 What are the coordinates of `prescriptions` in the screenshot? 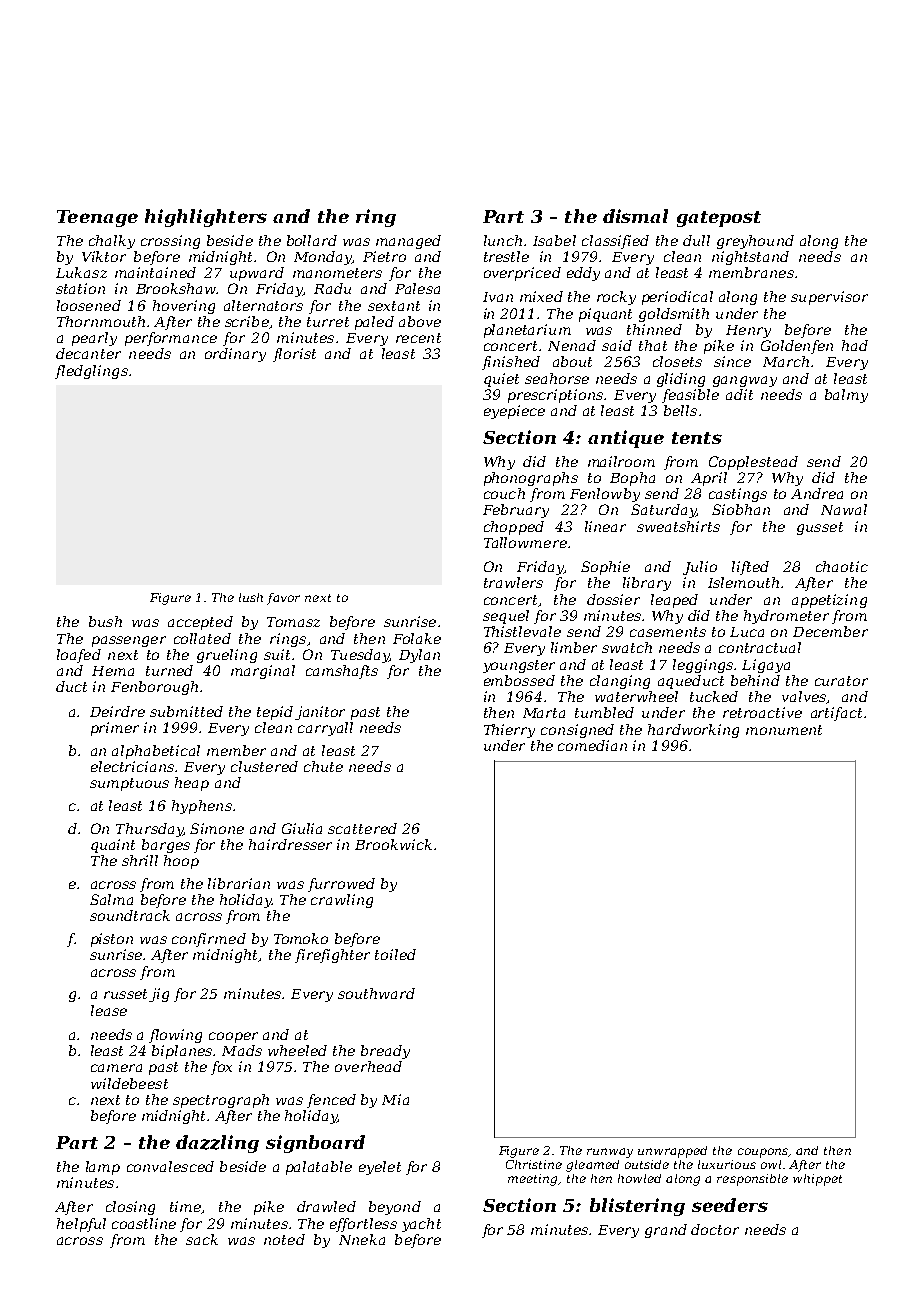 It's located at (555, 396).
